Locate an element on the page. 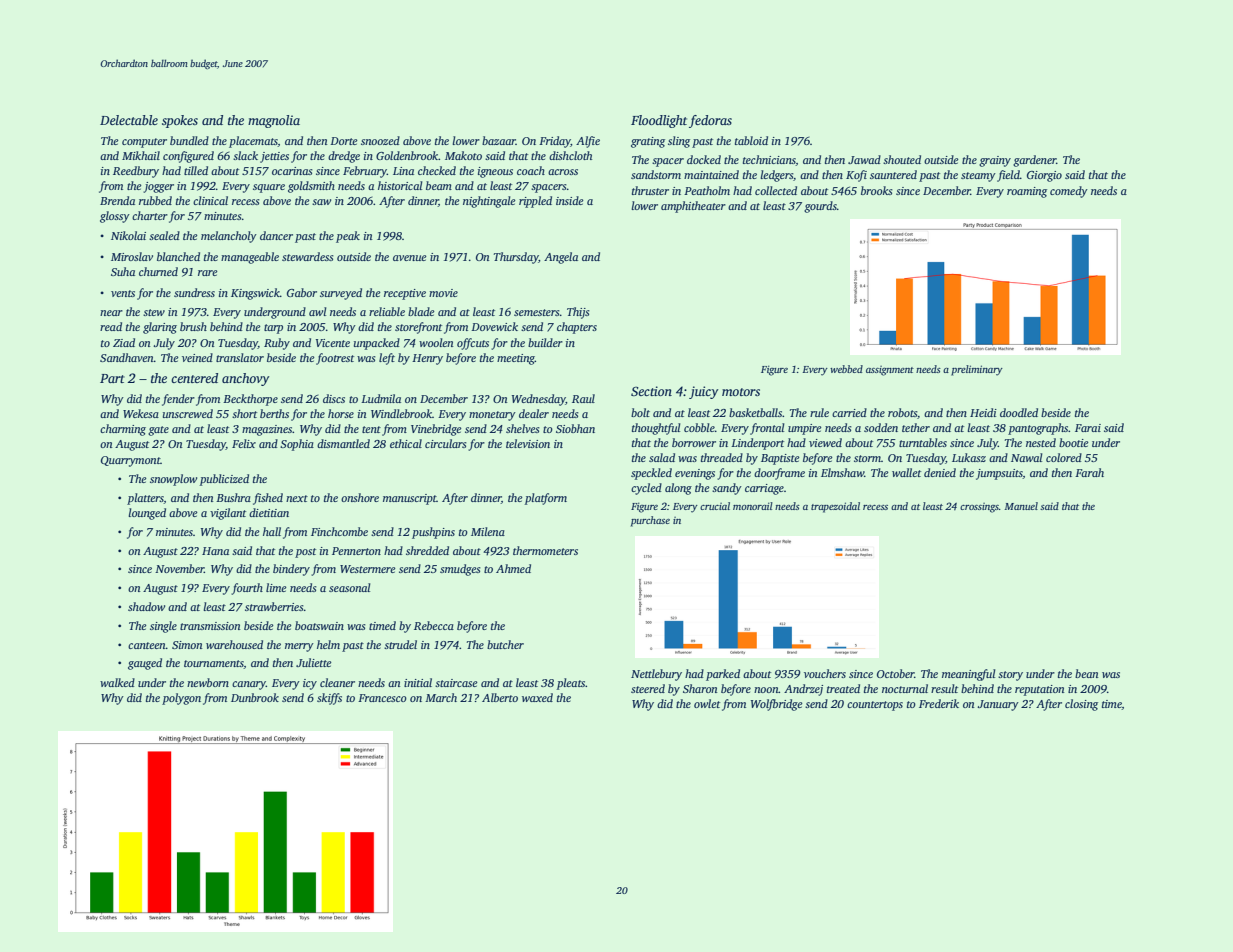 The image size is (1233, 952). footrest is located at coordinates (335, 359).
